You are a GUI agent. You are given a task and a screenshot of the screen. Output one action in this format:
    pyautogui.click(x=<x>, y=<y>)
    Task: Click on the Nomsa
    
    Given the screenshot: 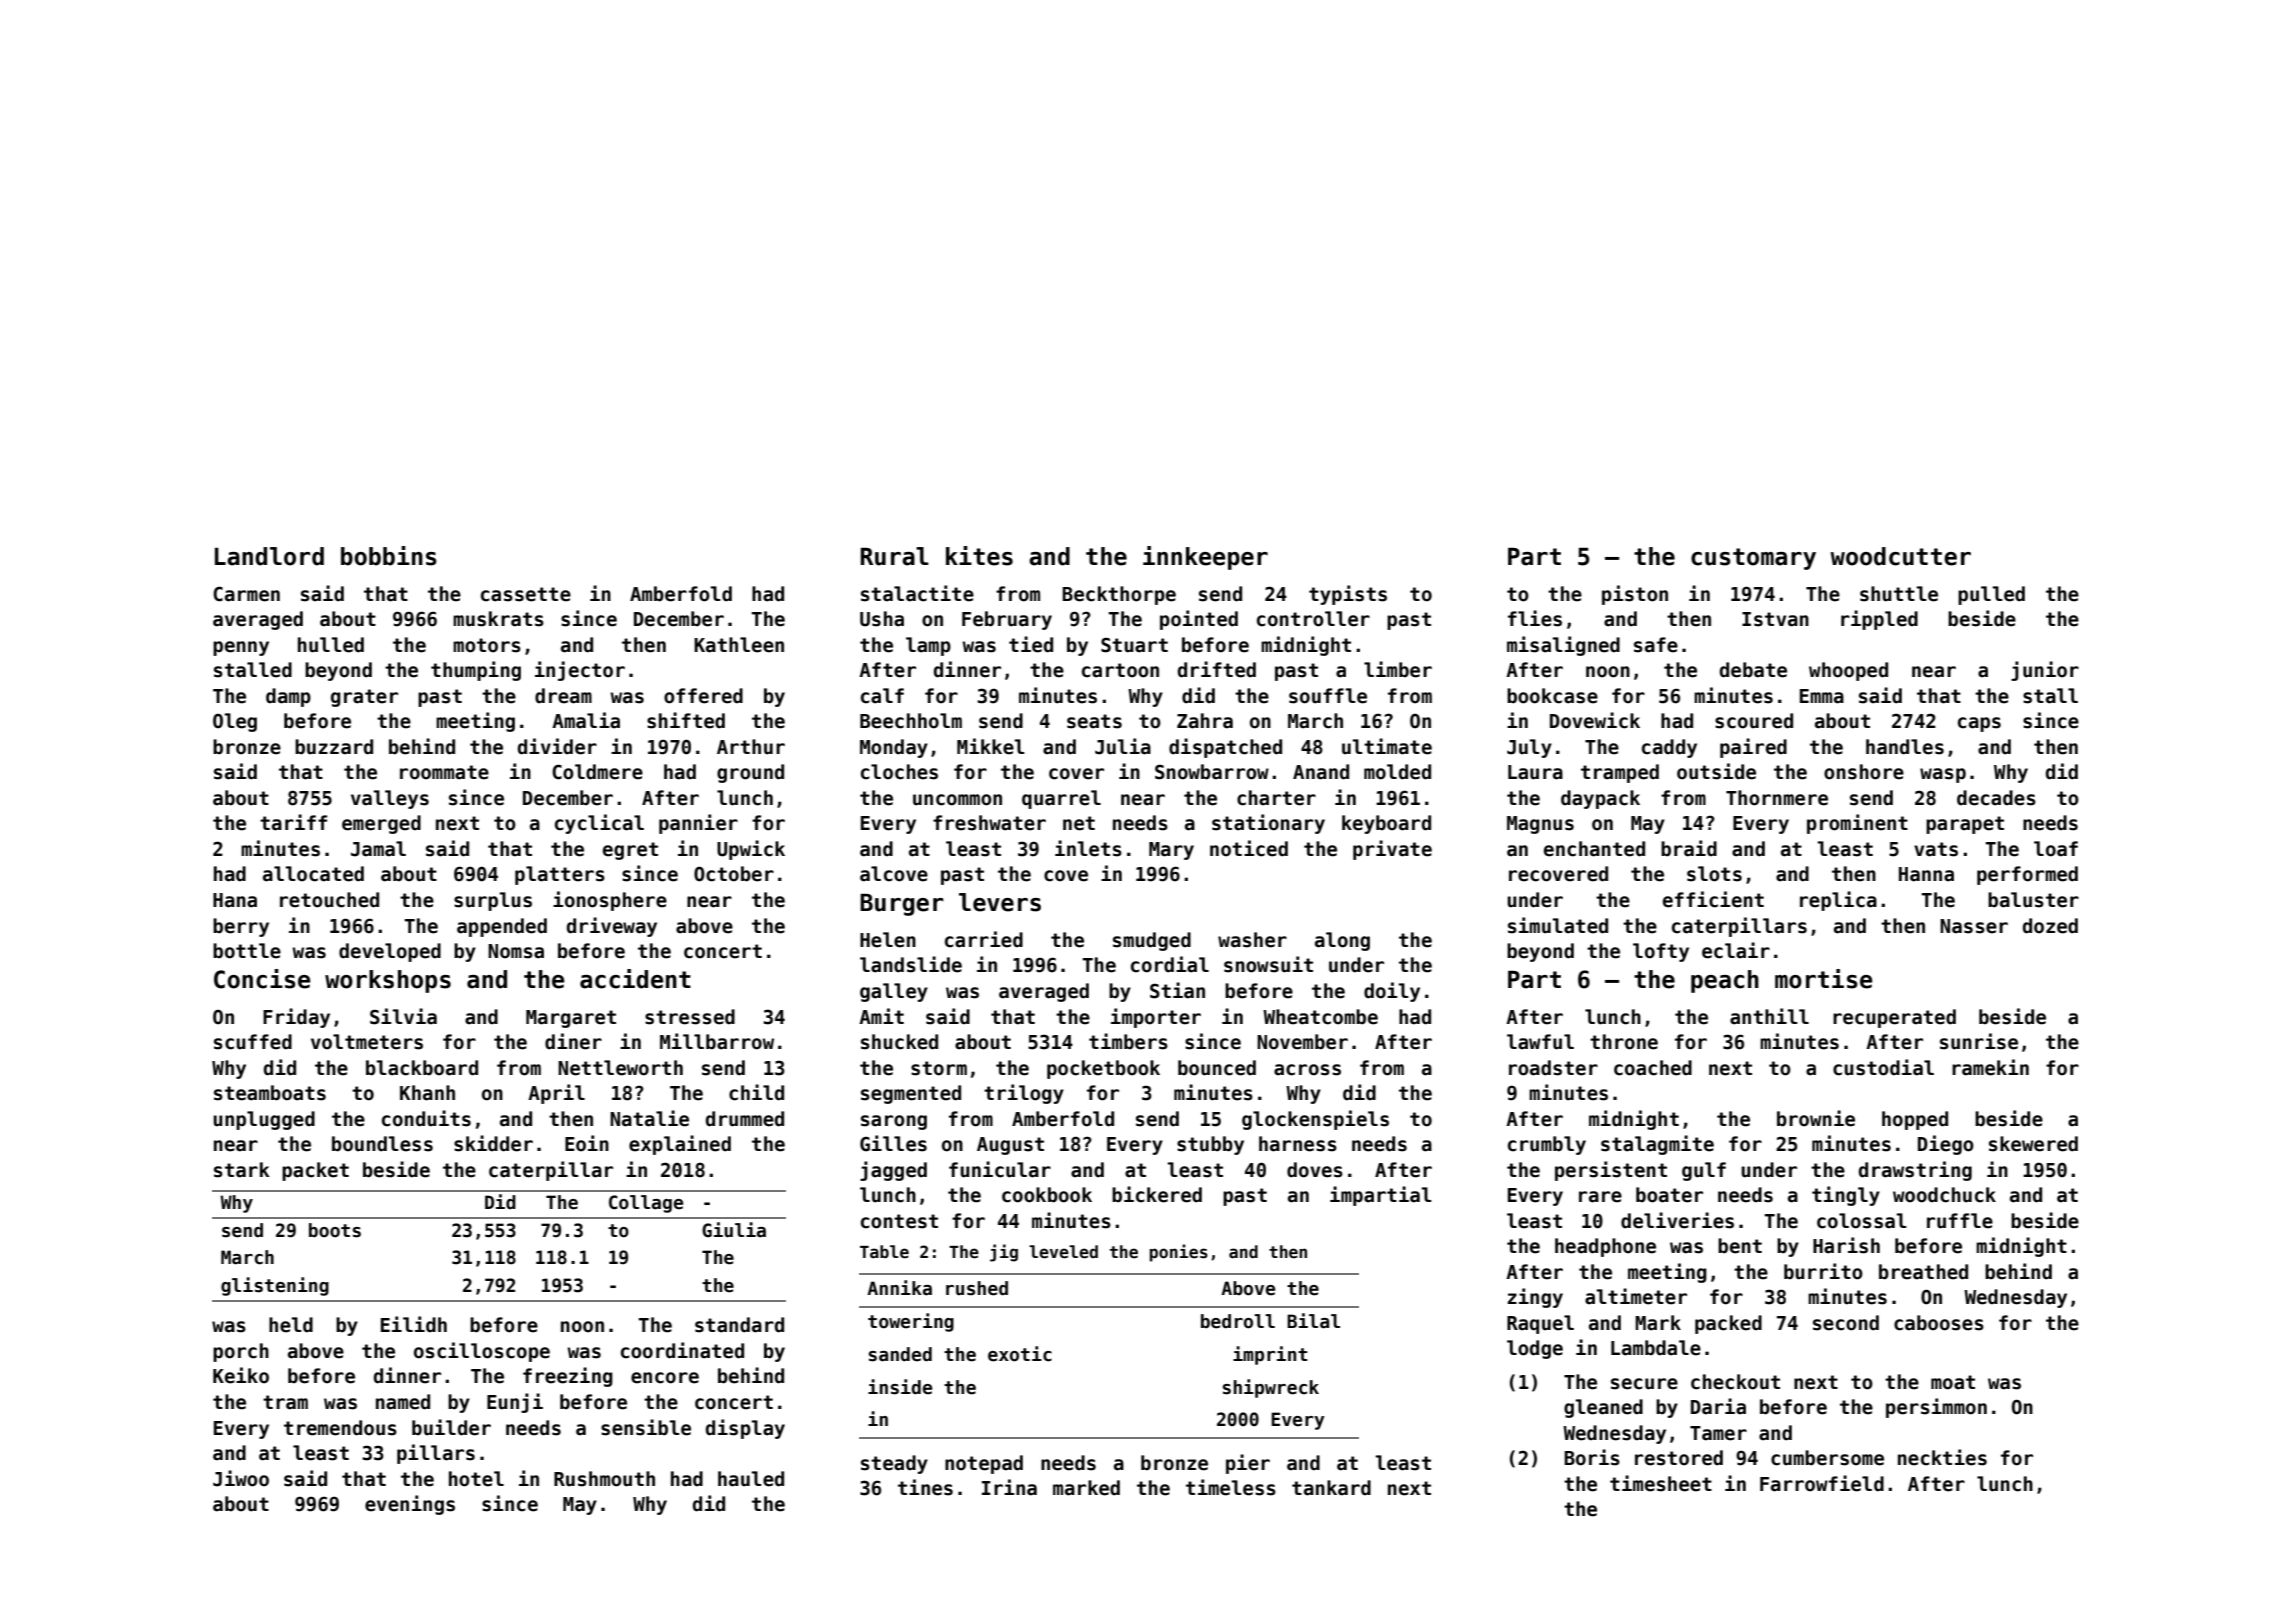 What is the action you would take?
    pyautogui.click(x=516, y=951)
